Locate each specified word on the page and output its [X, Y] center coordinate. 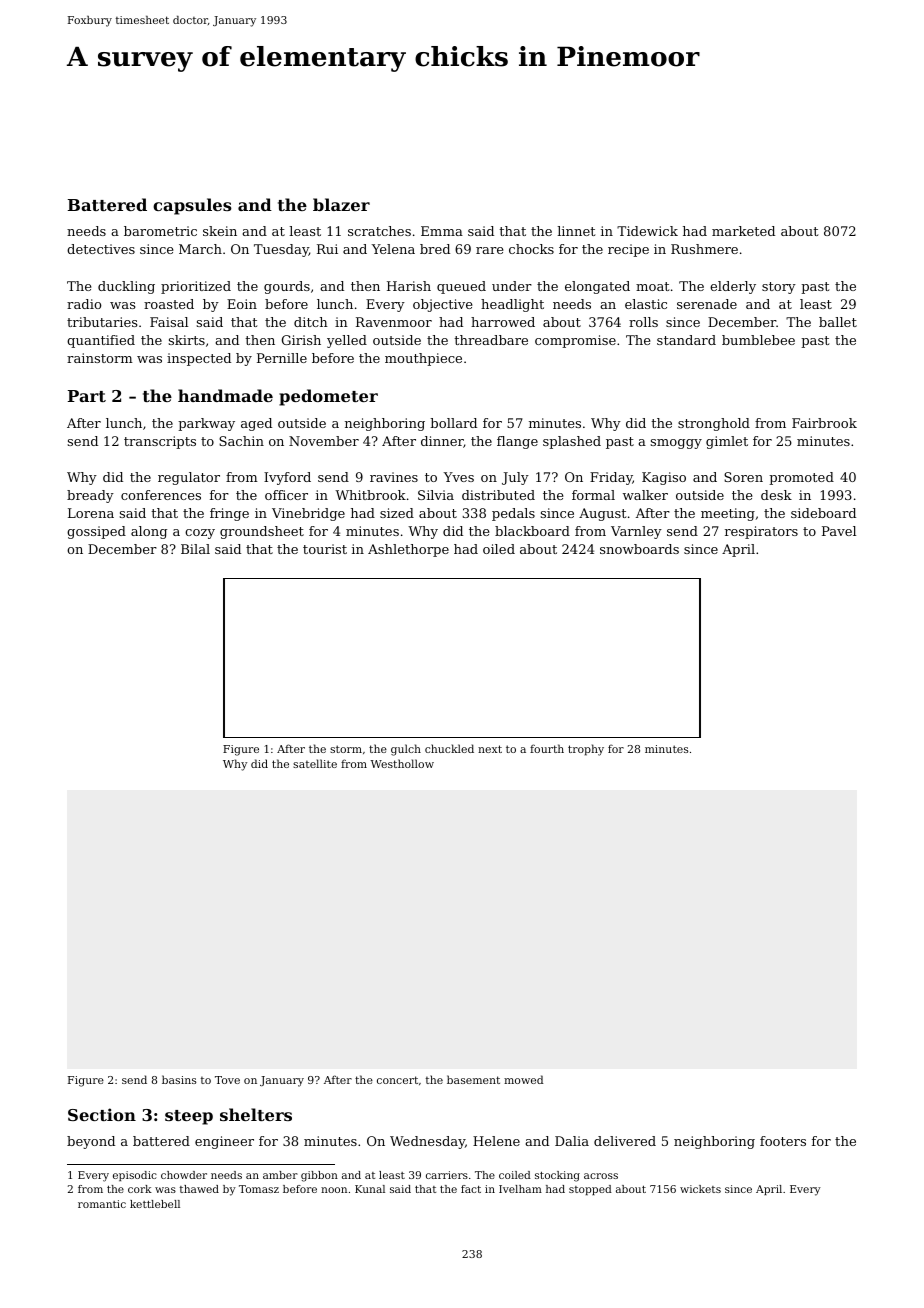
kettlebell [155, 1204]
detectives [101, 249]
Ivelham [520, 1189]
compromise [575, 341]
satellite [315, 763]
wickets [700, 1189]
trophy [586, 750]
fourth [547, 748]
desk [776, 495]
